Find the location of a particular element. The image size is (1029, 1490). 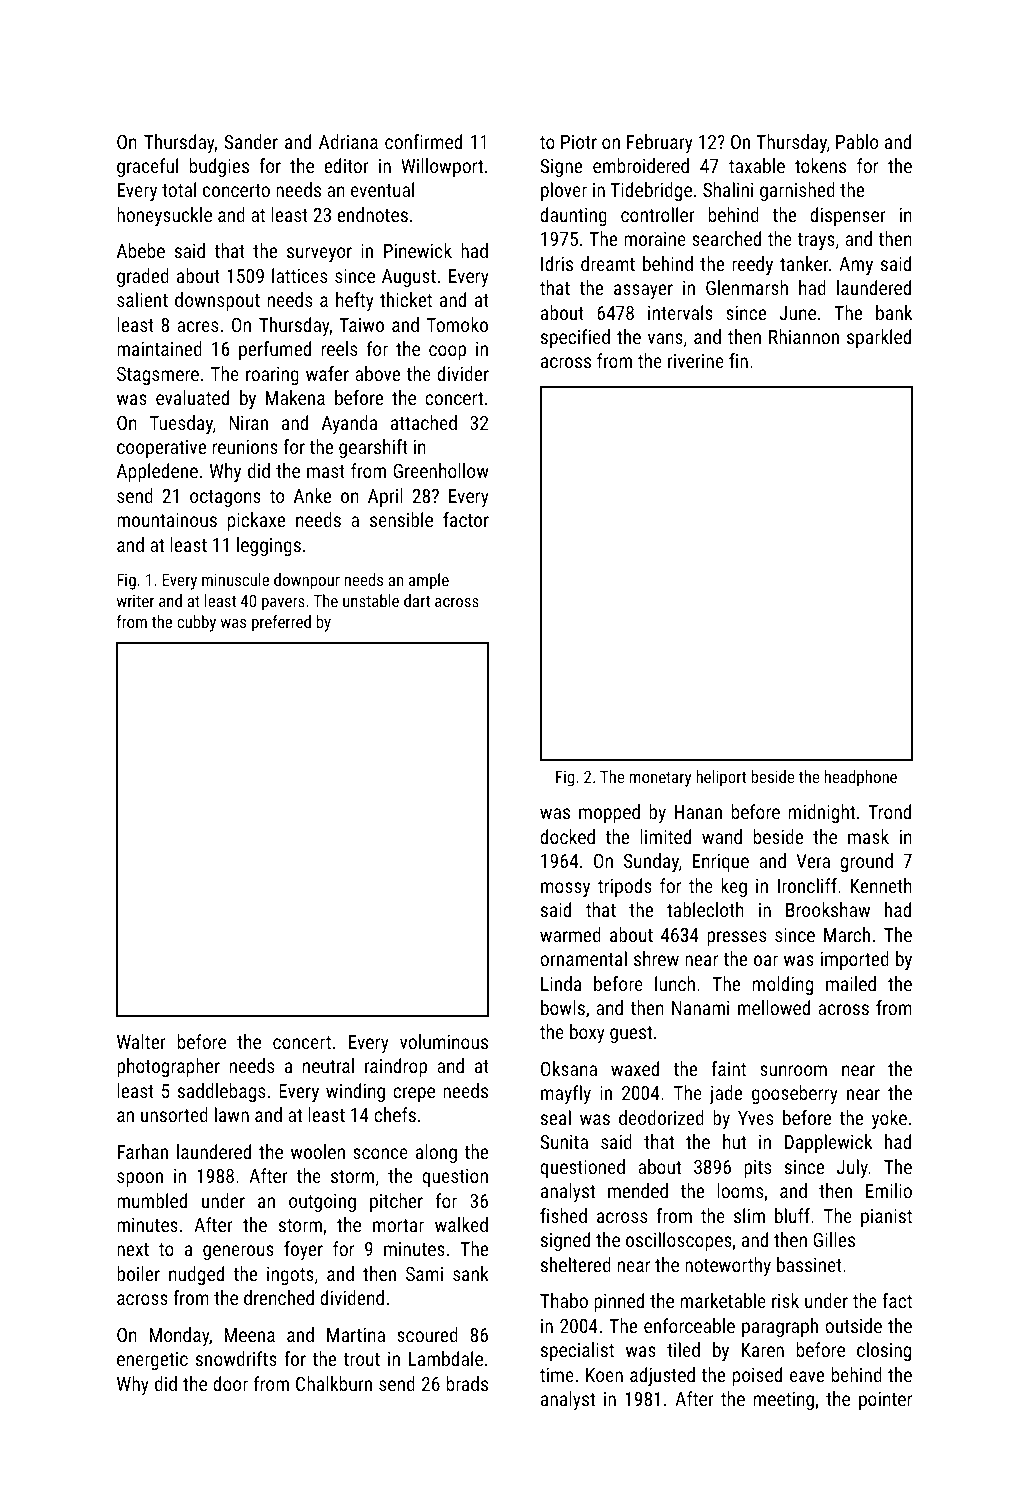

Walter is located at coordinates (141, 1041).
